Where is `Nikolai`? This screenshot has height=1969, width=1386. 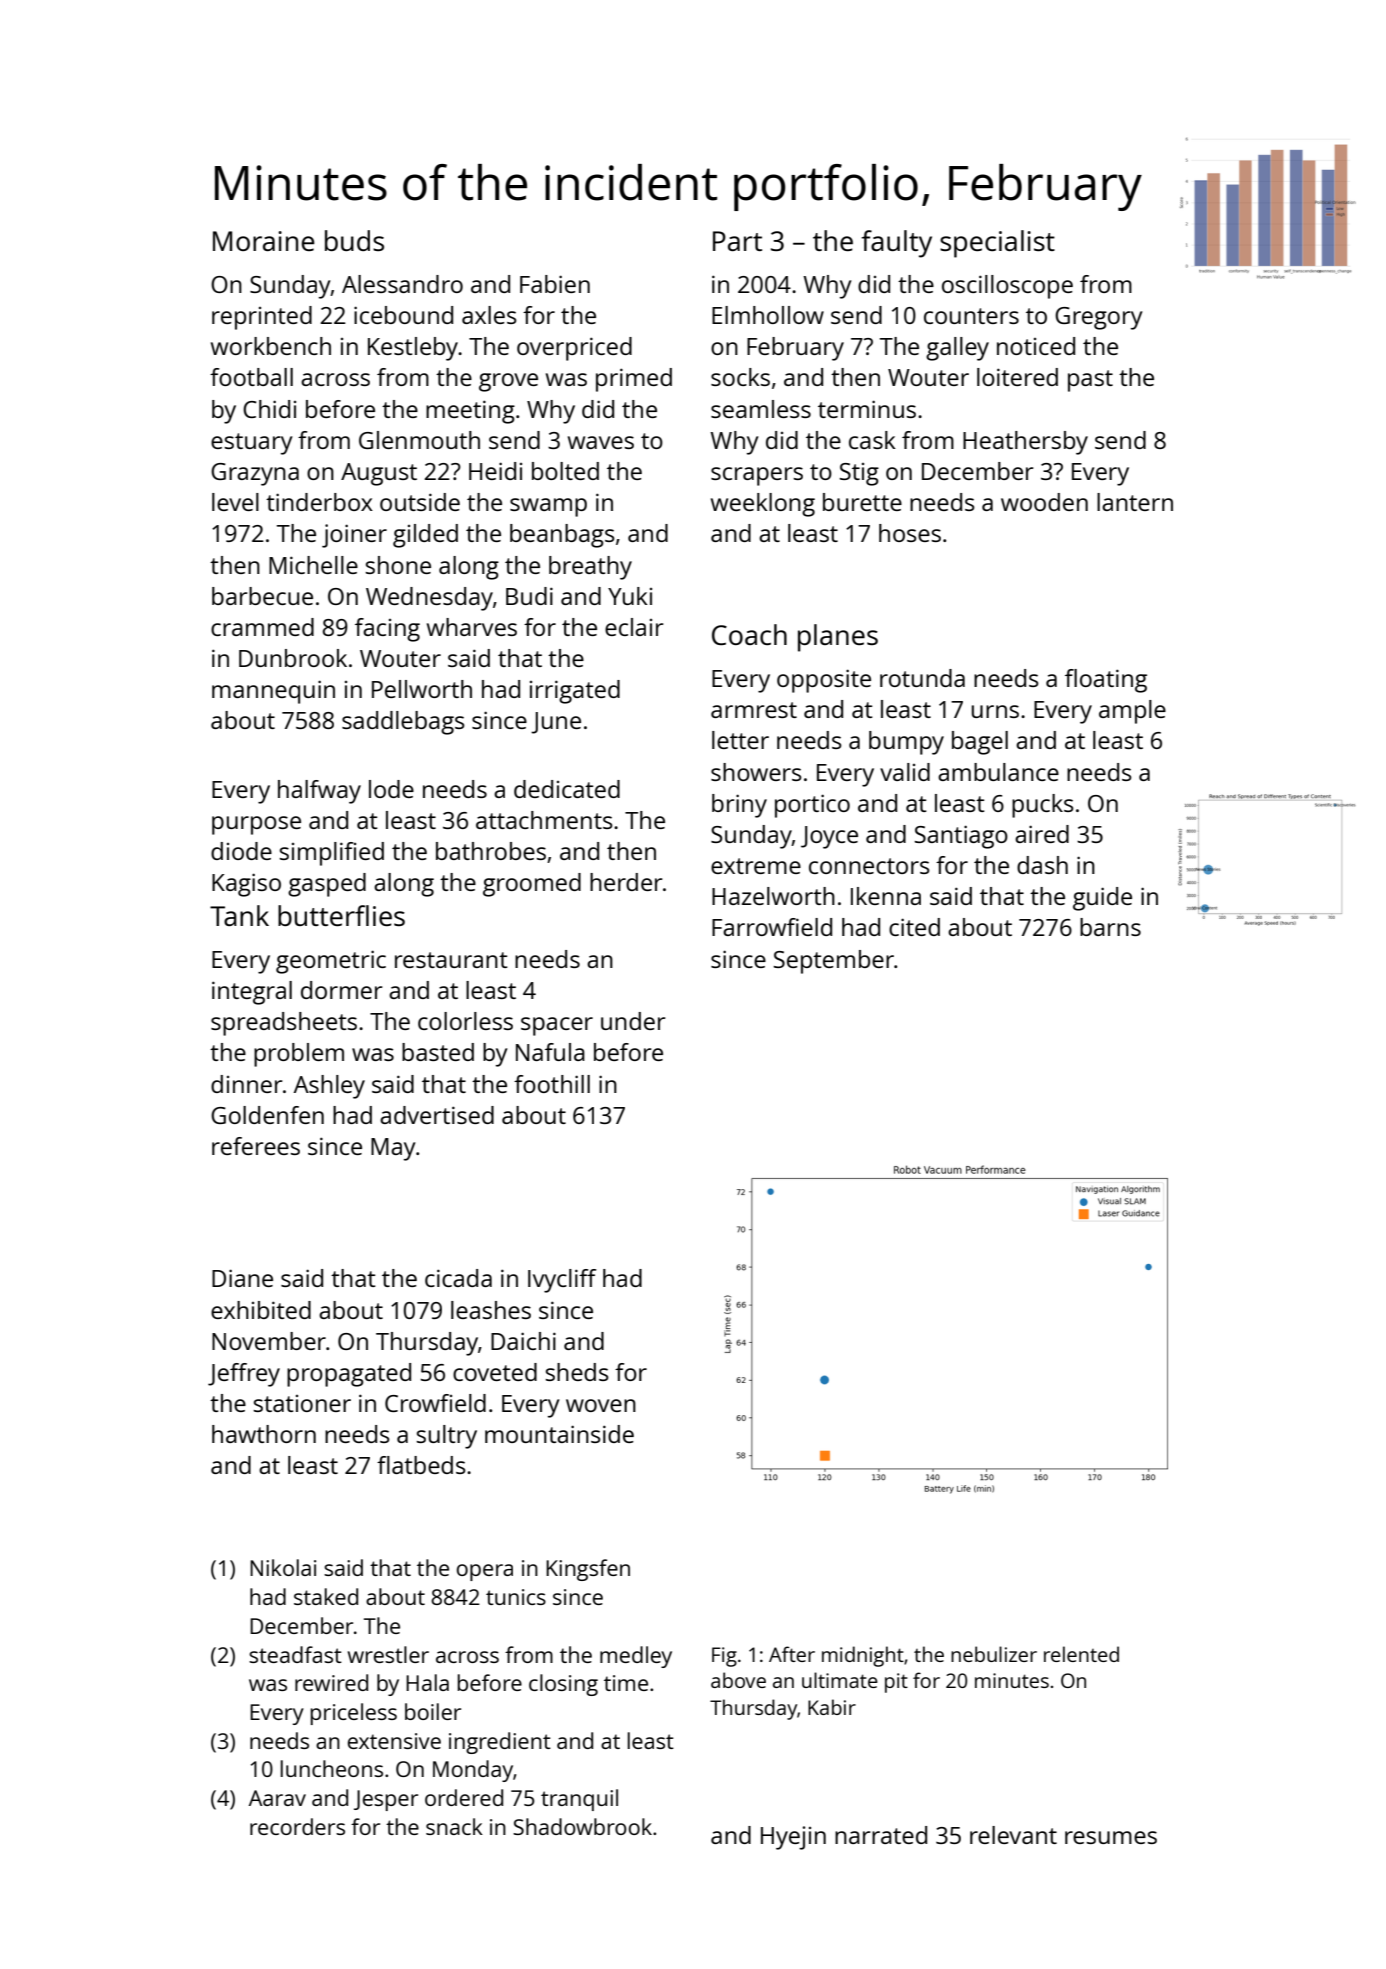 Nikolai is located at coordinates (283, 1567).
